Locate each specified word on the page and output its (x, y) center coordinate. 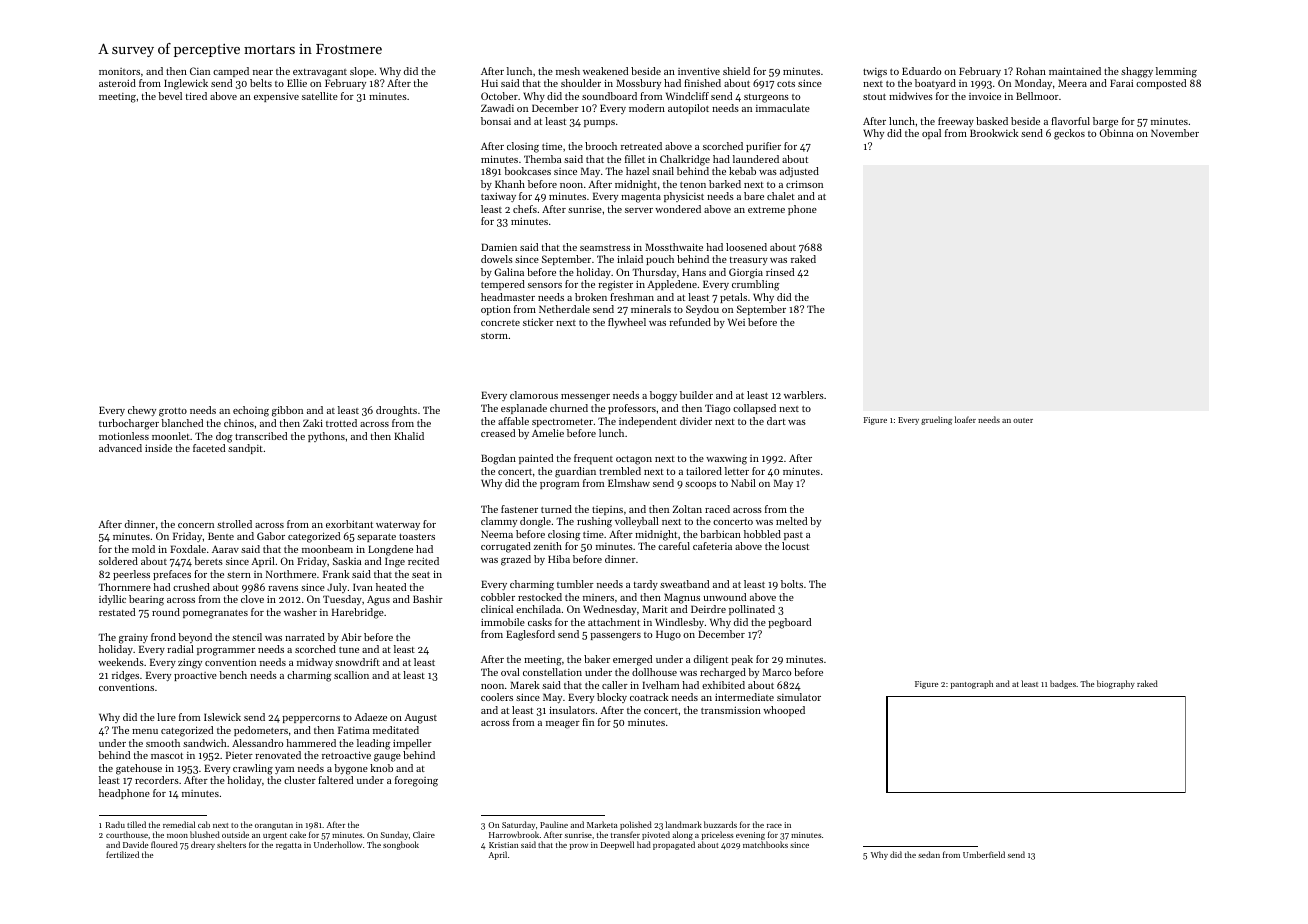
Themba (543, 159)
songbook (401, 845)
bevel (170, 96)
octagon (634, 460)
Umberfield (984, 854)
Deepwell (617, 845)
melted (791, 521)
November (1175, 133)
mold (143, 549)
